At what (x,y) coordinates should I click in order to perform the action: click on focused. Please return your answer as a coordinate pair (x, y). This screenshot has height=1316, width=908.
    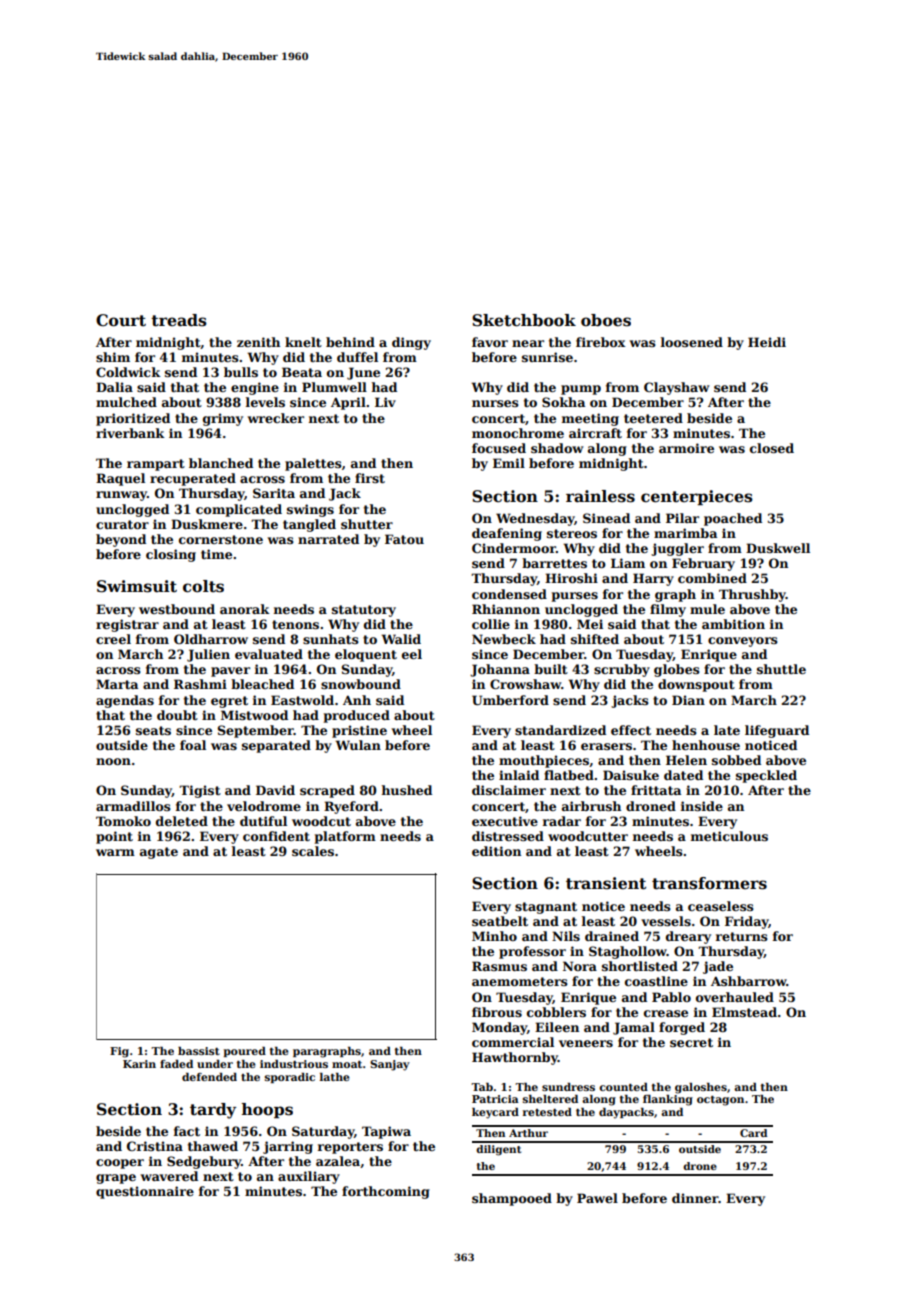
    Looking at the image, I should click on (499, 448).
